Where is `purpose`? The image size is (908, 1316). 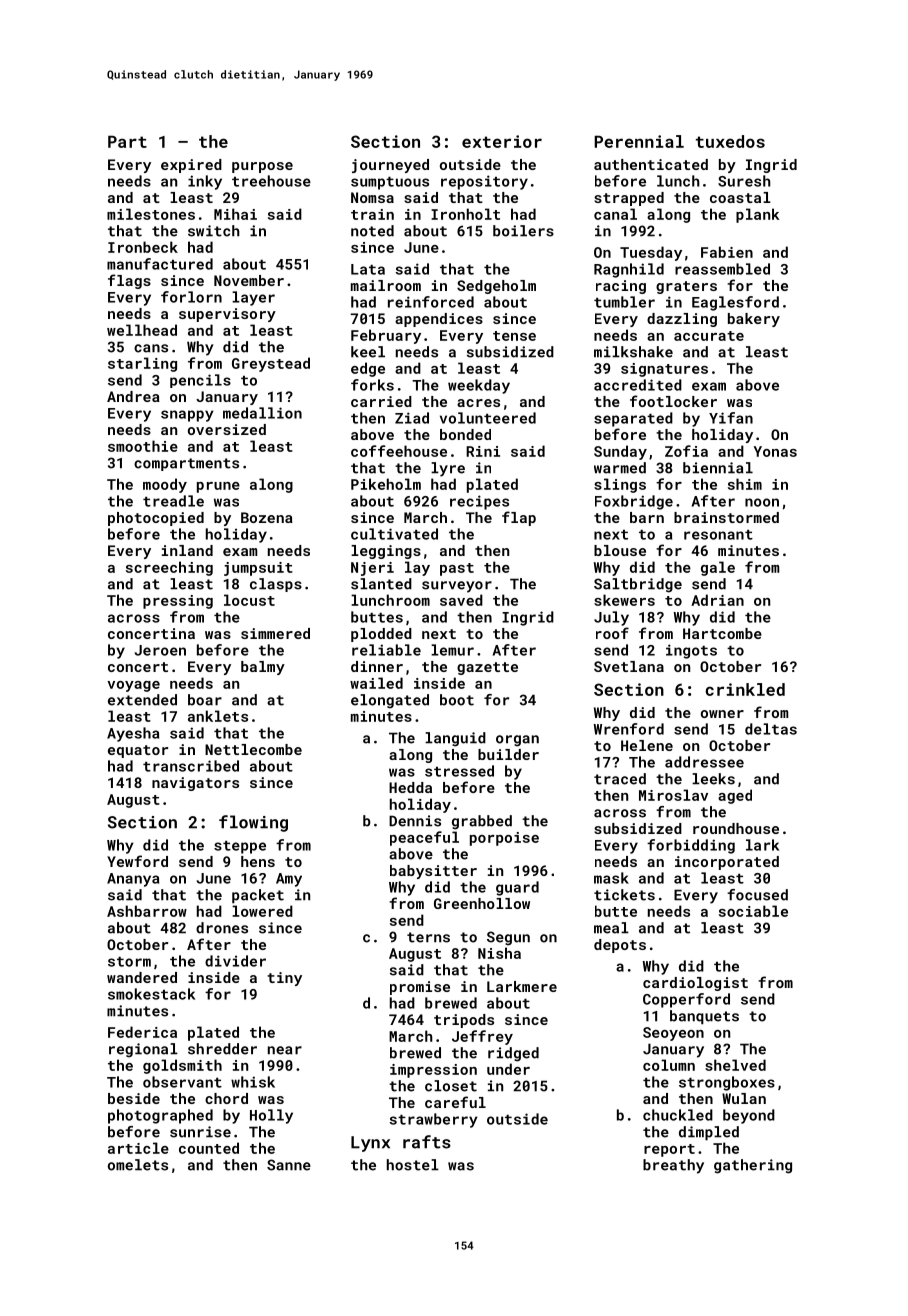
purpose is located at coordinates (262, 167).
